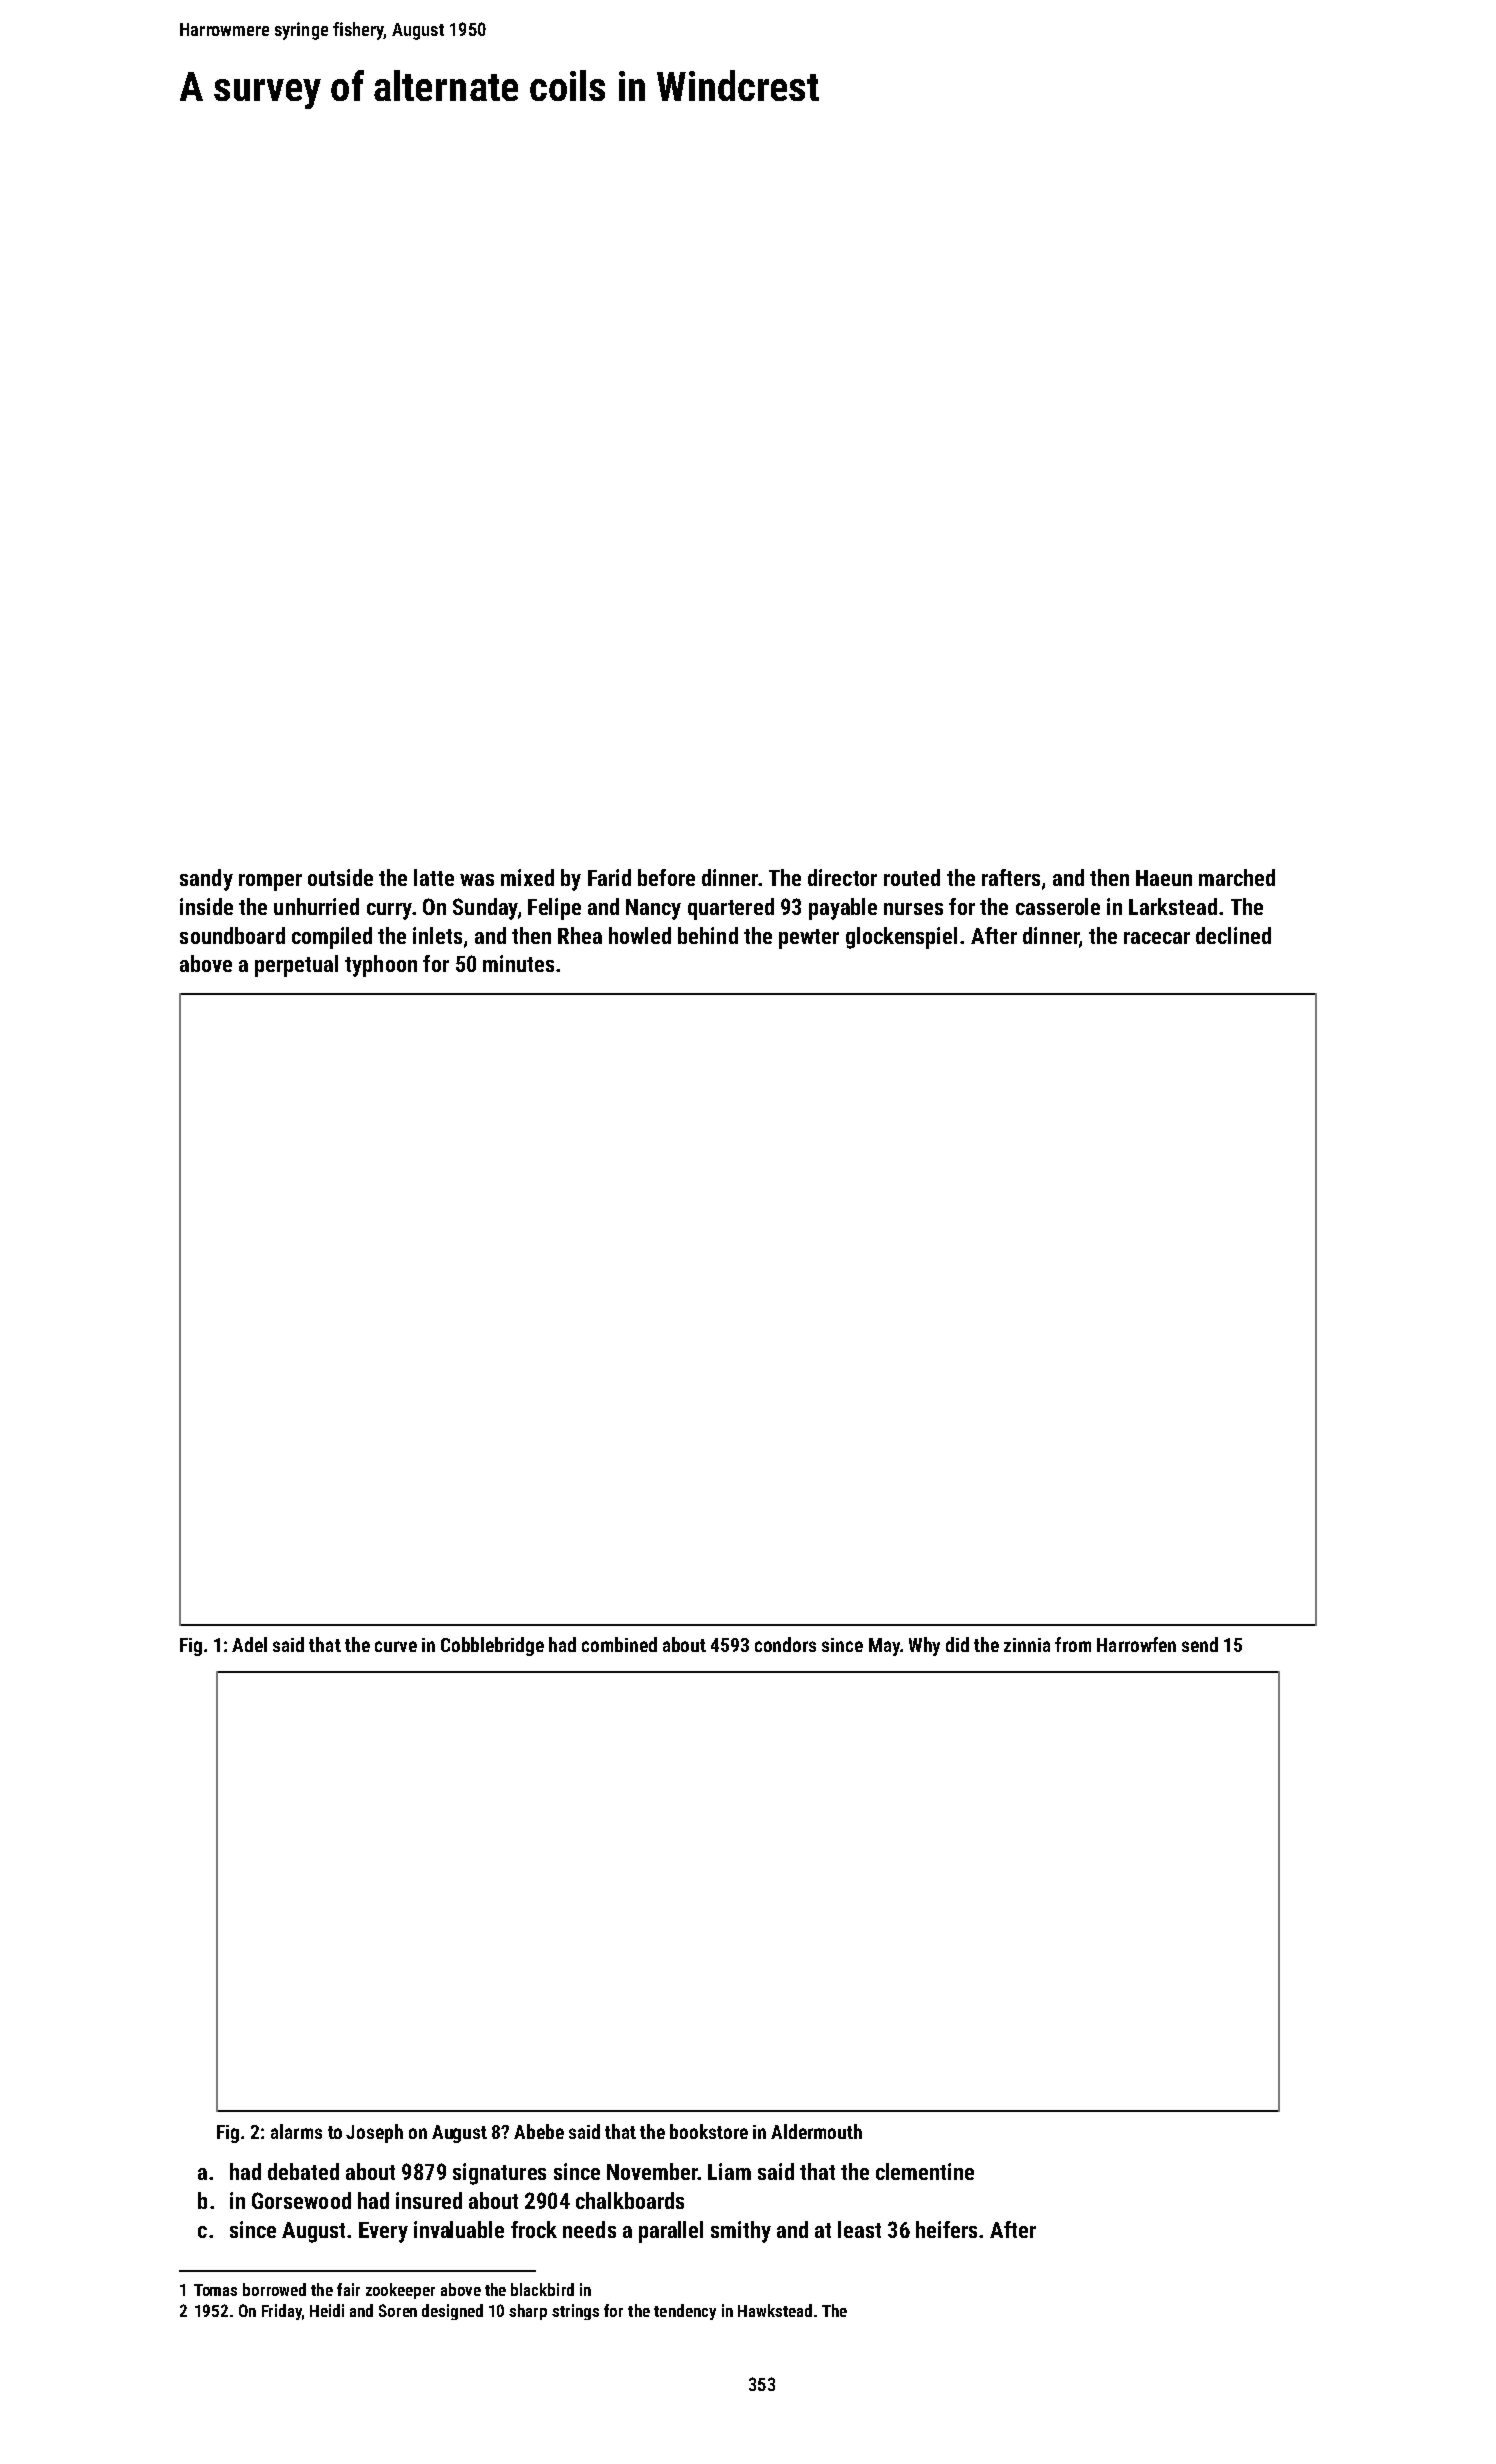 The height and width of the document is (2464, 1496). I want to click on romper, so click(270, 882).
